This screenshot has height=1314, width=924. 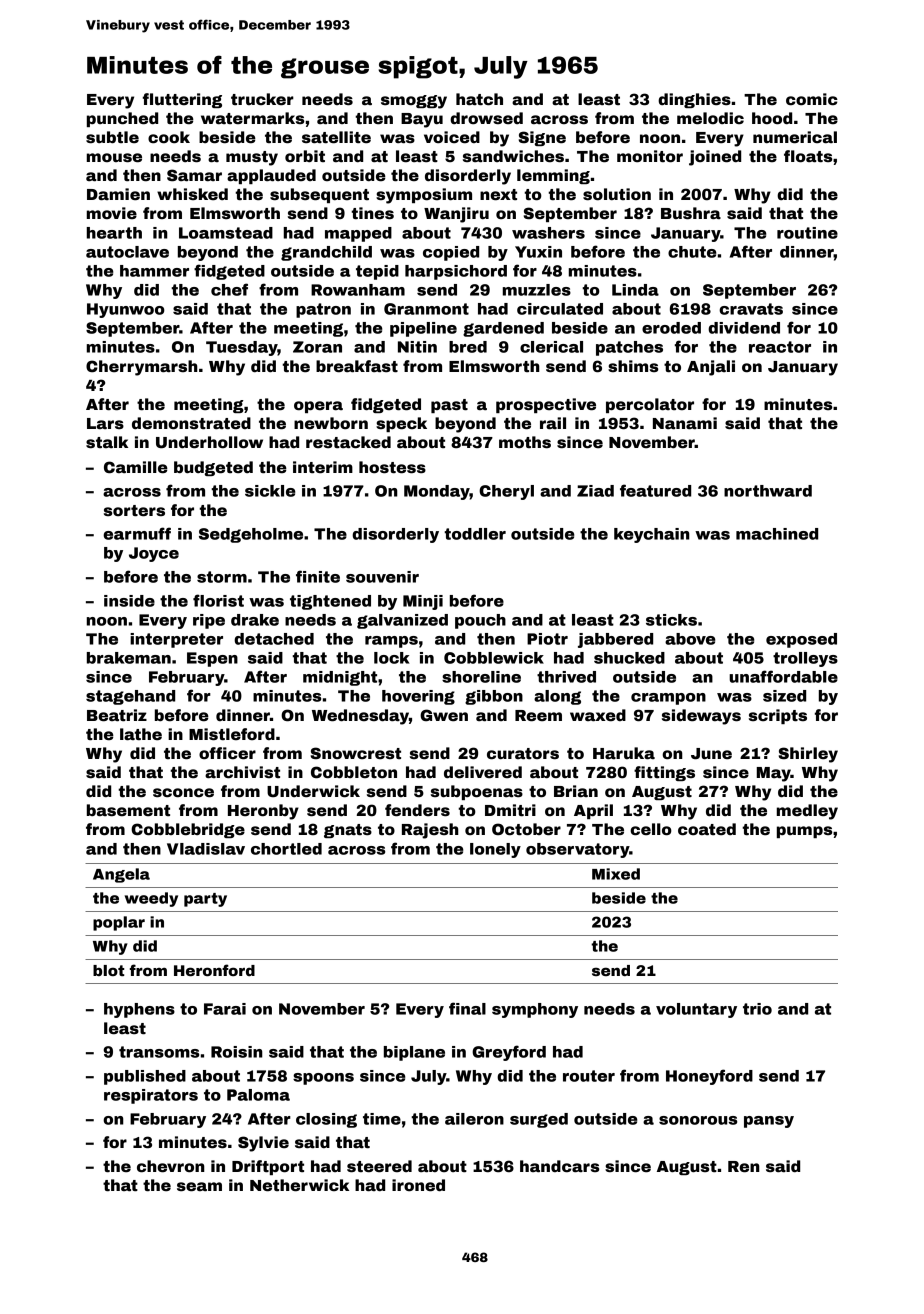 I want to click on Cheryl, so click(x=506, y=492).
